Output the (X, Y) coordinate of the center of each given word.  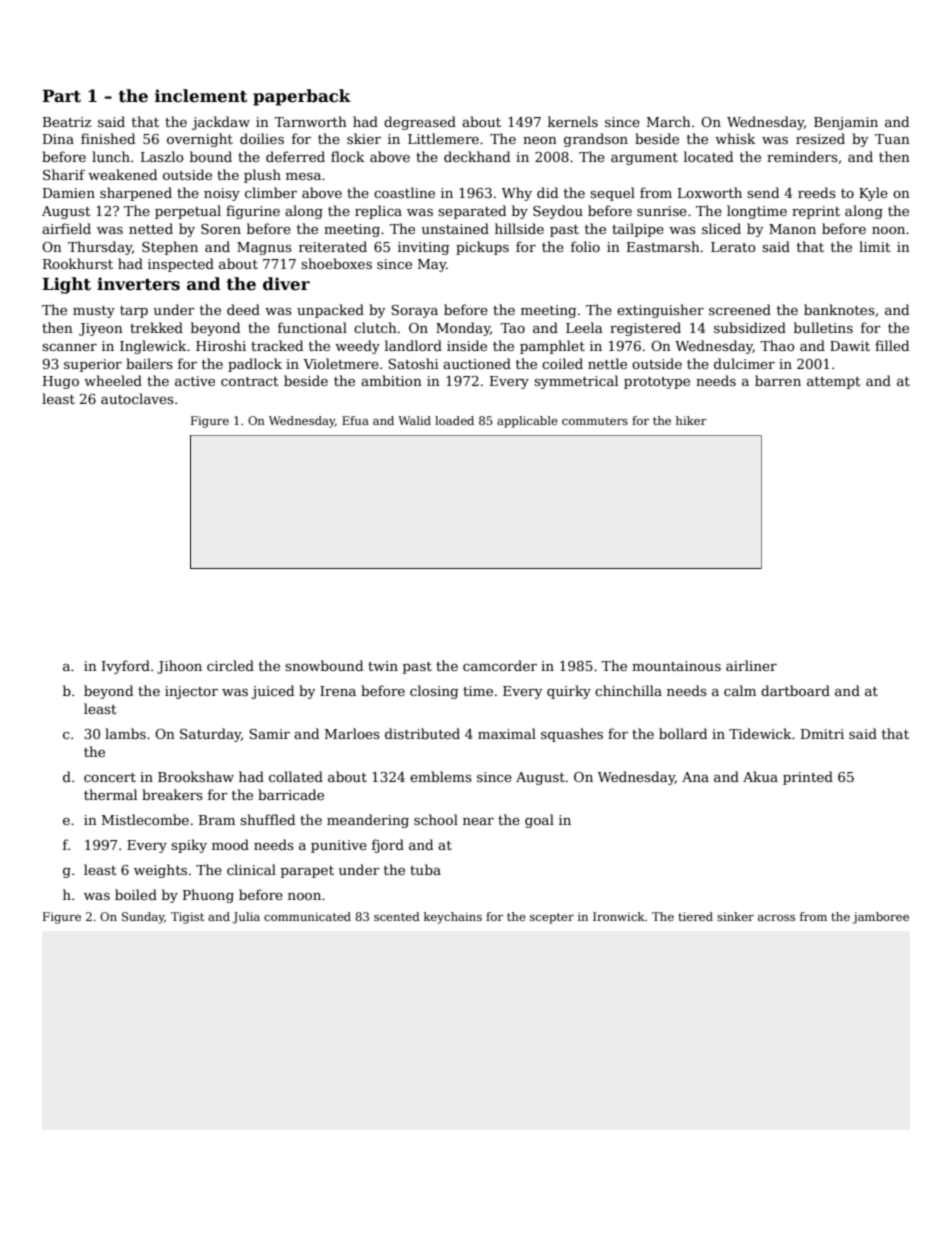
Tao (512, 328)
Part (61, 96)
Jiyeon (101, 329)
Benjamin (846, 123)
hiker (691, 420)
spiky (189, 846)
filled (892, 345)
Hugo (61, 382)
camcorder (500, 665)
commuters (595, 421)
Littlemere (443, 138)
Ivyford (126, 667)
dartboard (795, 690)
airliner (751, 665)
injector (191, 692)
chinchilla (628, 690)
